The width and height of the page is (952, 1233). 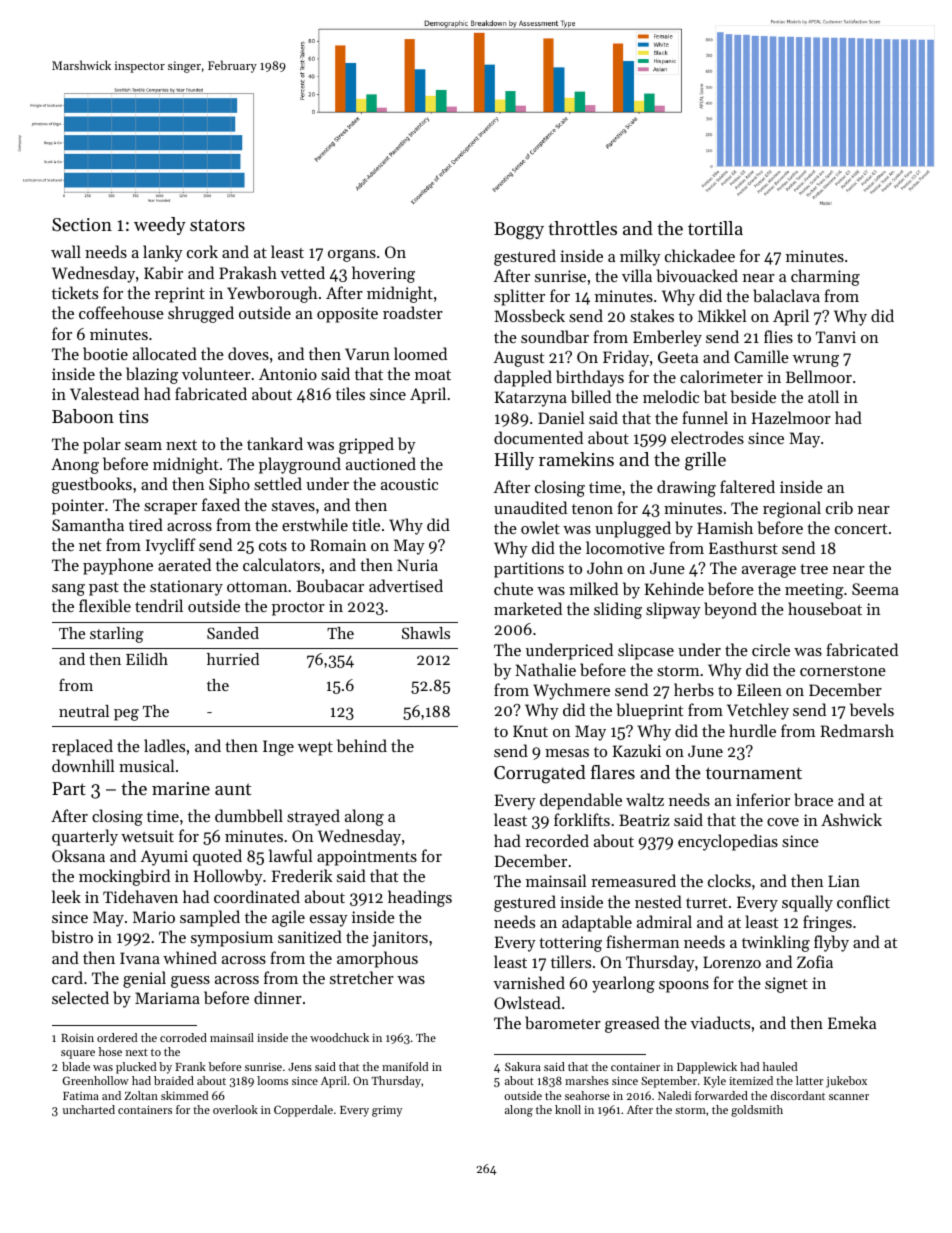 I want to click on bootie, so click(x=105, y=353).
